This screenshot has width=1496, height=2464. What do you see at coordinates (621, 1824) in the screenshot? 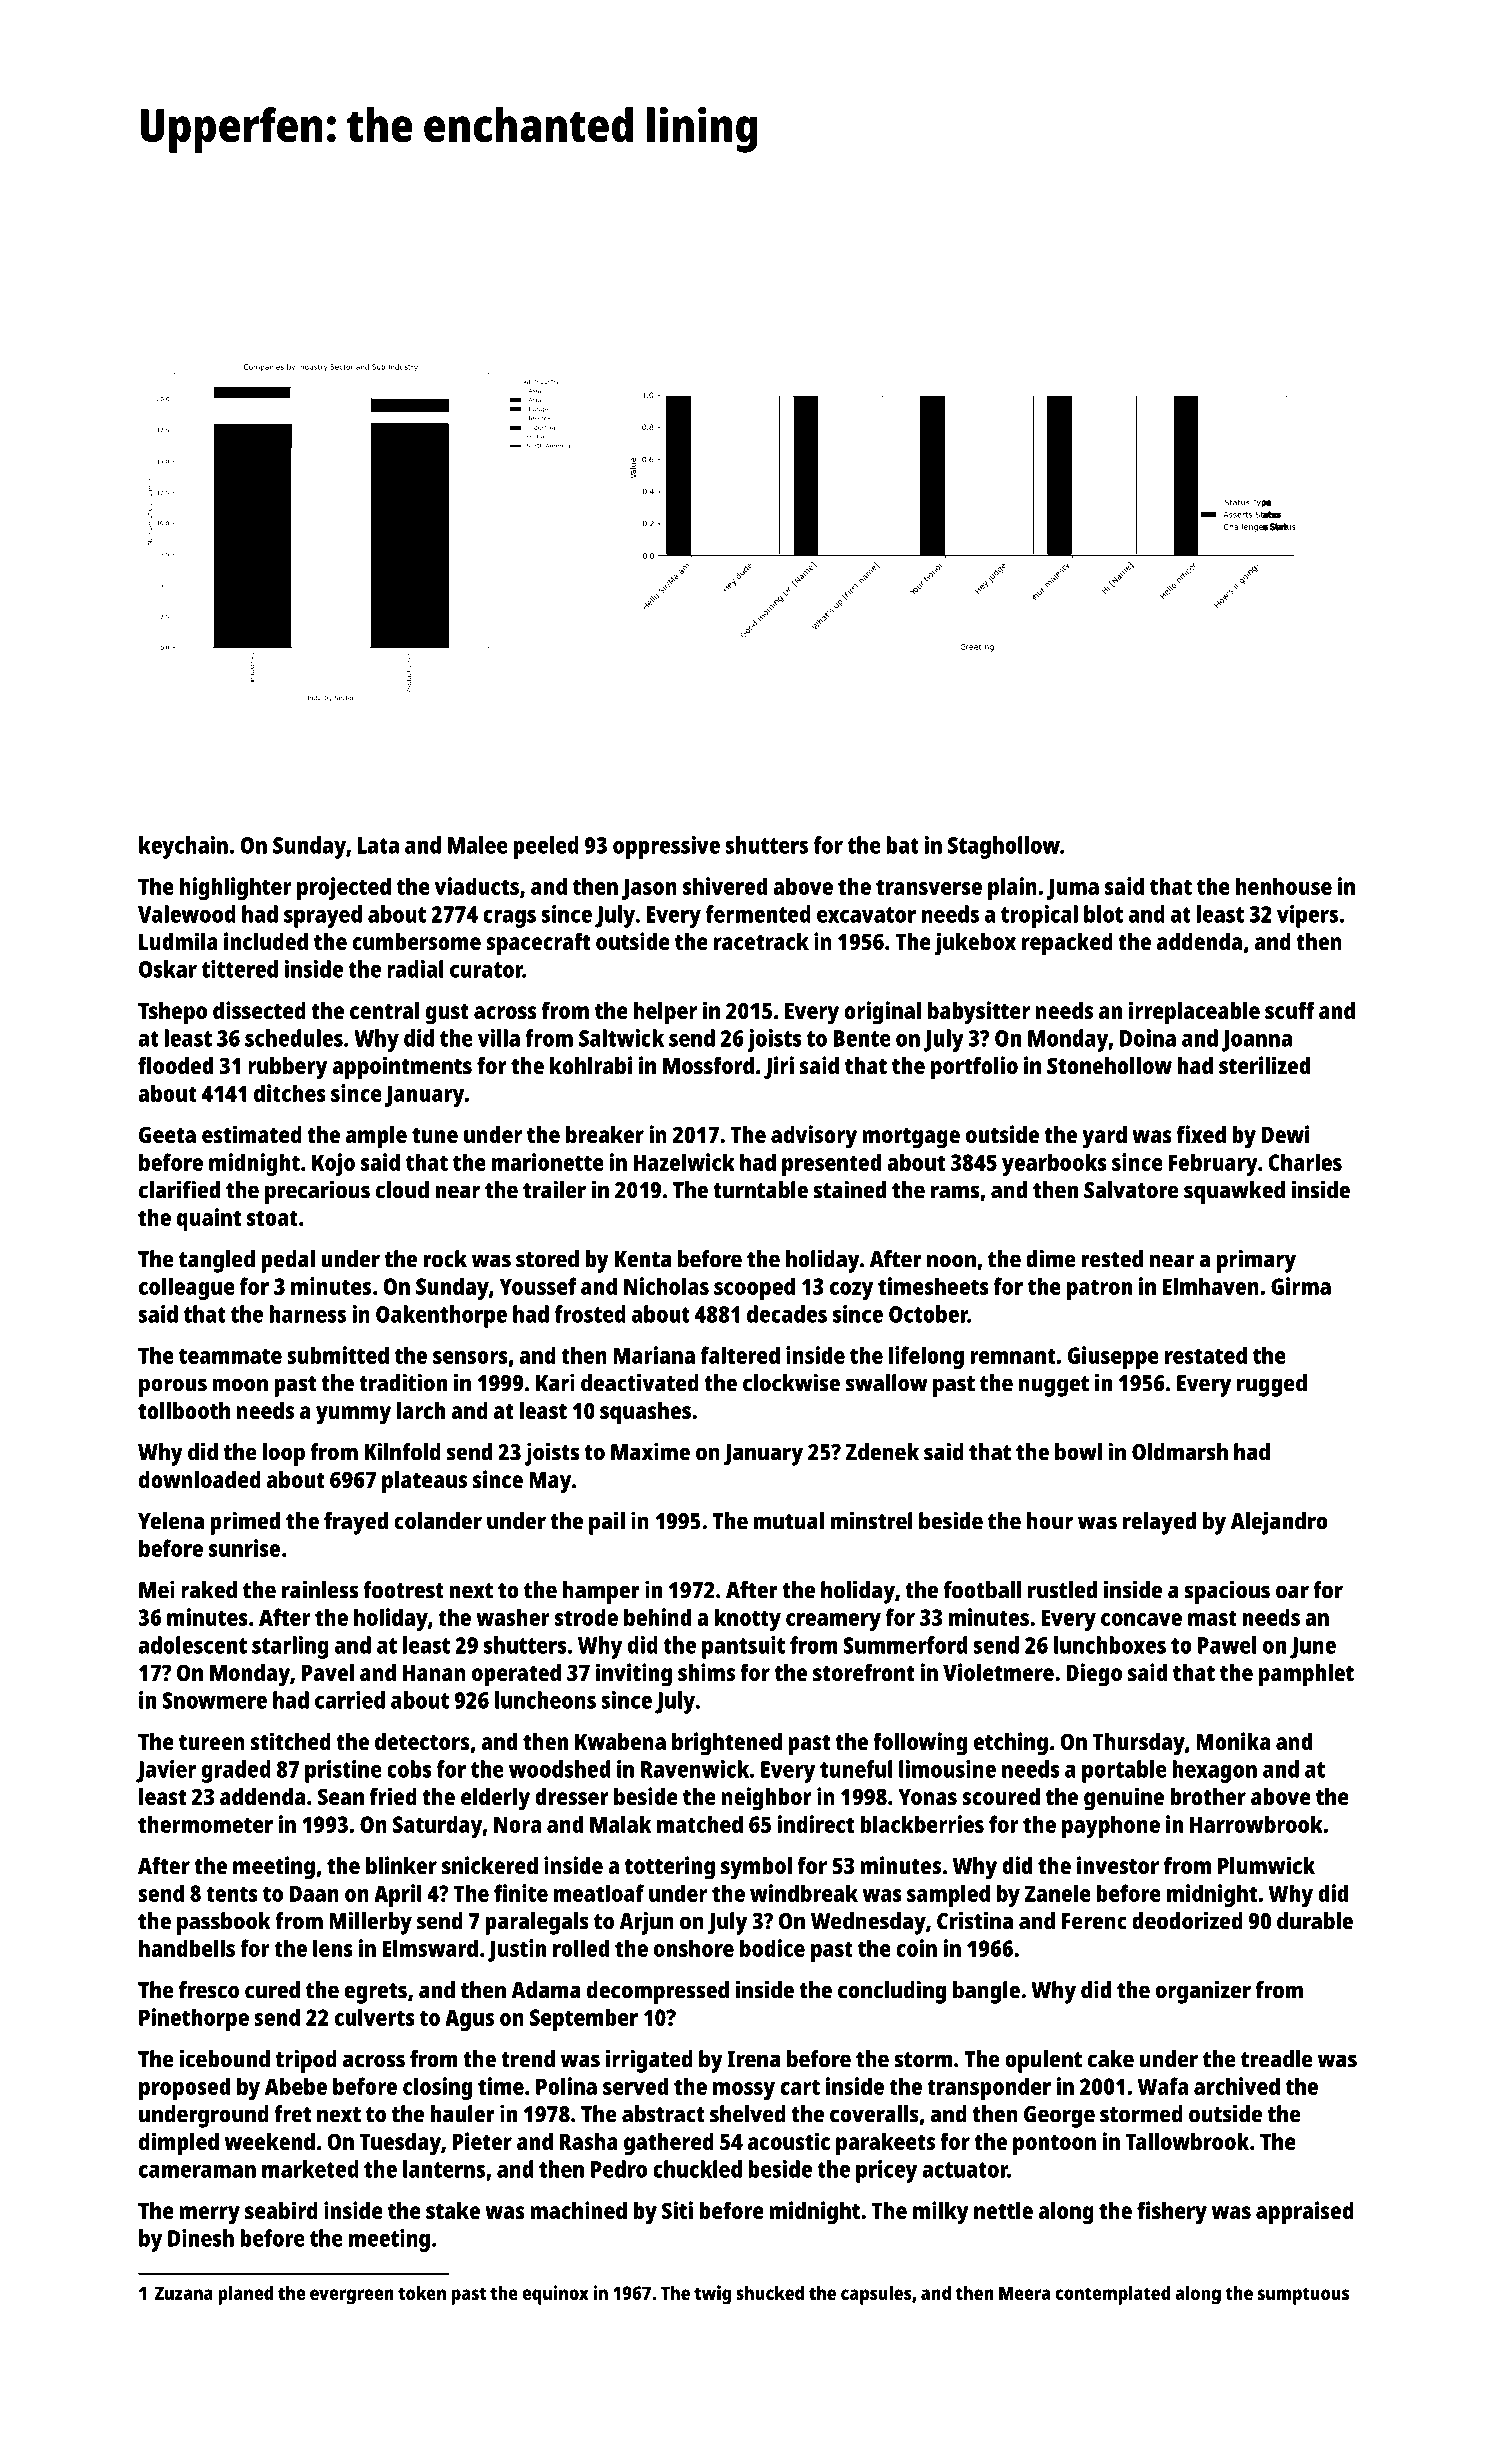
I see `Malak` at bounding box center [621, 1824].
